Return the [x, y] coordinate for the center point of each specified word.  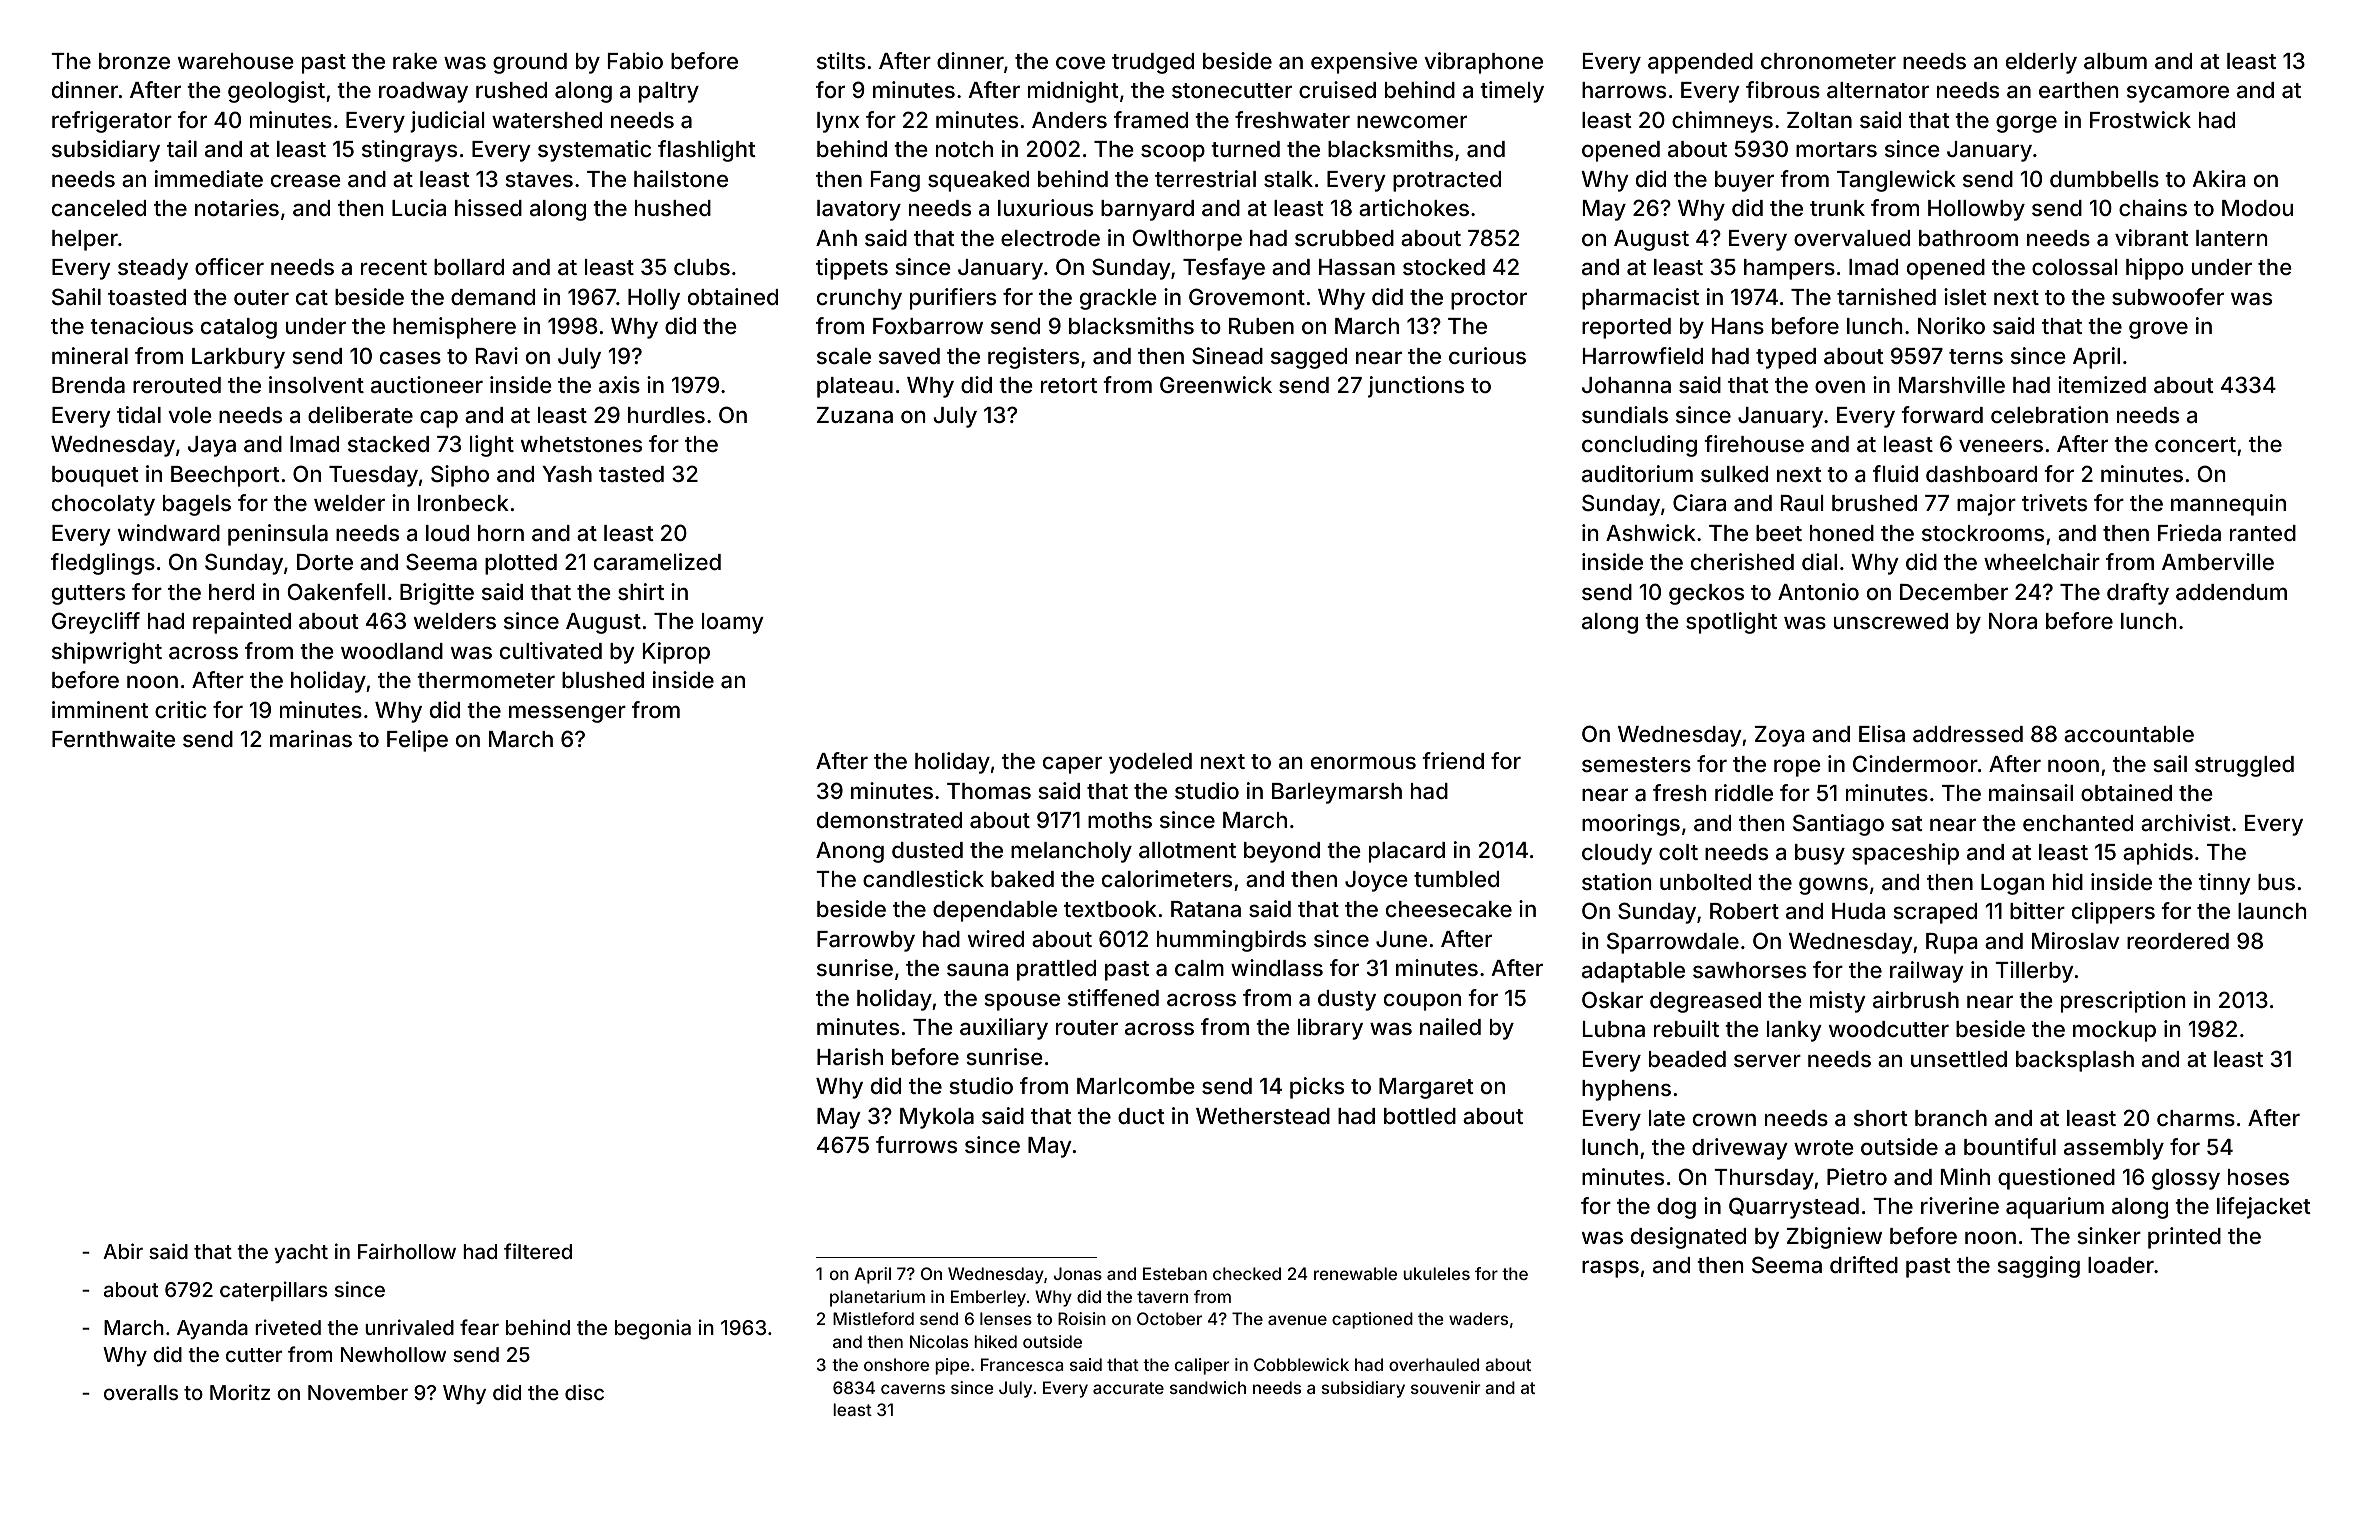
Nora [2013, 621]
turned [1245, 149]
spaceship [1905, 854]
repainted [242, 623]
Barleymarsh [1337, 793]
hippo [2155, 269]
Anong [850, 852]
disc [584, 1392]
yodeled [1150, 763]
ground [530, 63]
